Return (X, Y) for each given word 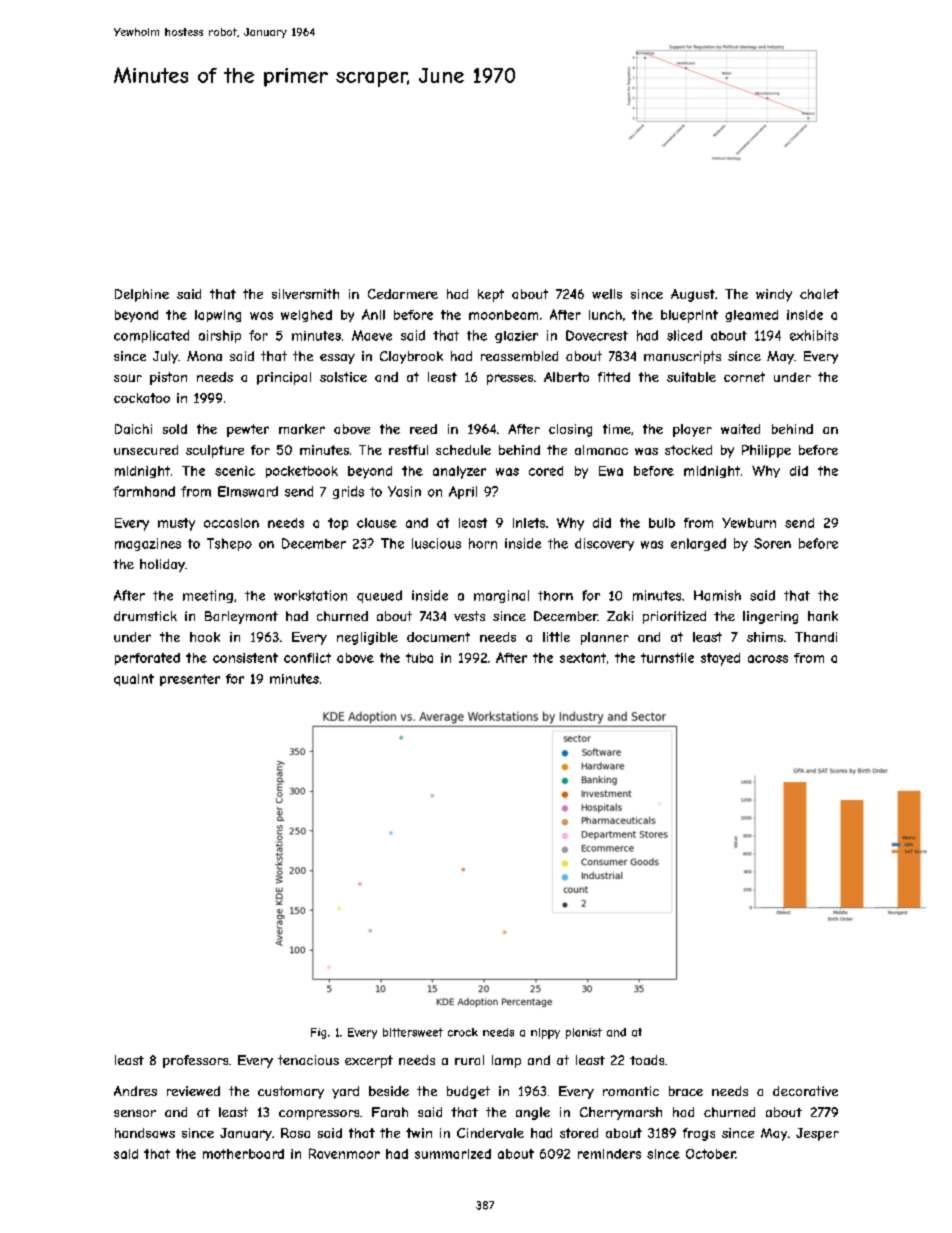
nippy (545, 1033)
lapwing (218, 316)
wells (607, 294)
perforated (147, 659)
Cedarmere (403, 294)
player (692, 430)
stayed (720, 659)
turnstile (667, 658)
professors (195, 1061)
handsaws (145, 1133)
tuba (419, 658)
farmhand (144, 491)
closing (570, 430)
